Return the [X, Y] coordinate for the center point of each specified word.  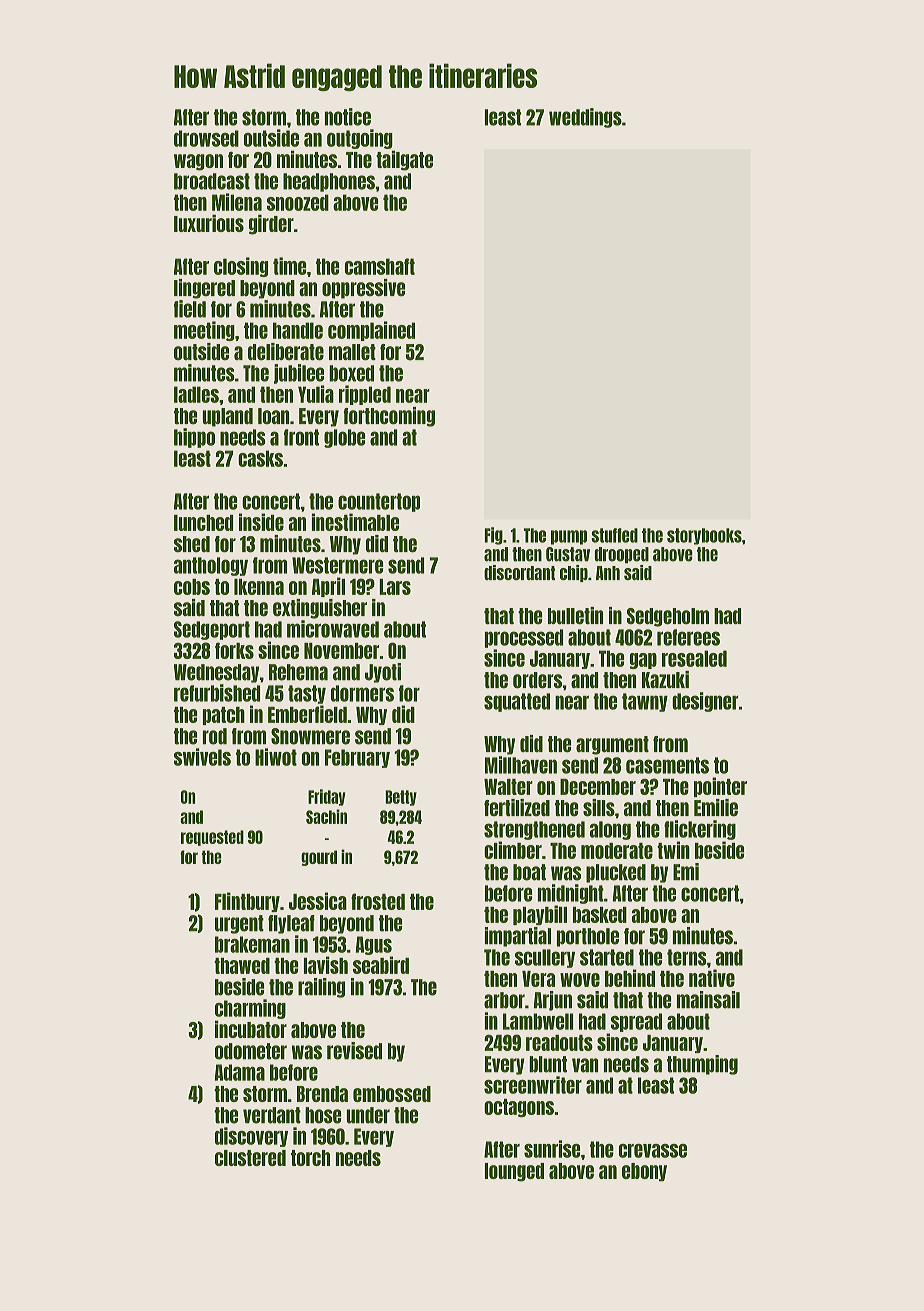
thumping [702, 1065]
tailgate [404, 160]
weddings [585, 118]
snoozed [298, 202]
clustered [250, 1158]
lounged [514, 1172]
